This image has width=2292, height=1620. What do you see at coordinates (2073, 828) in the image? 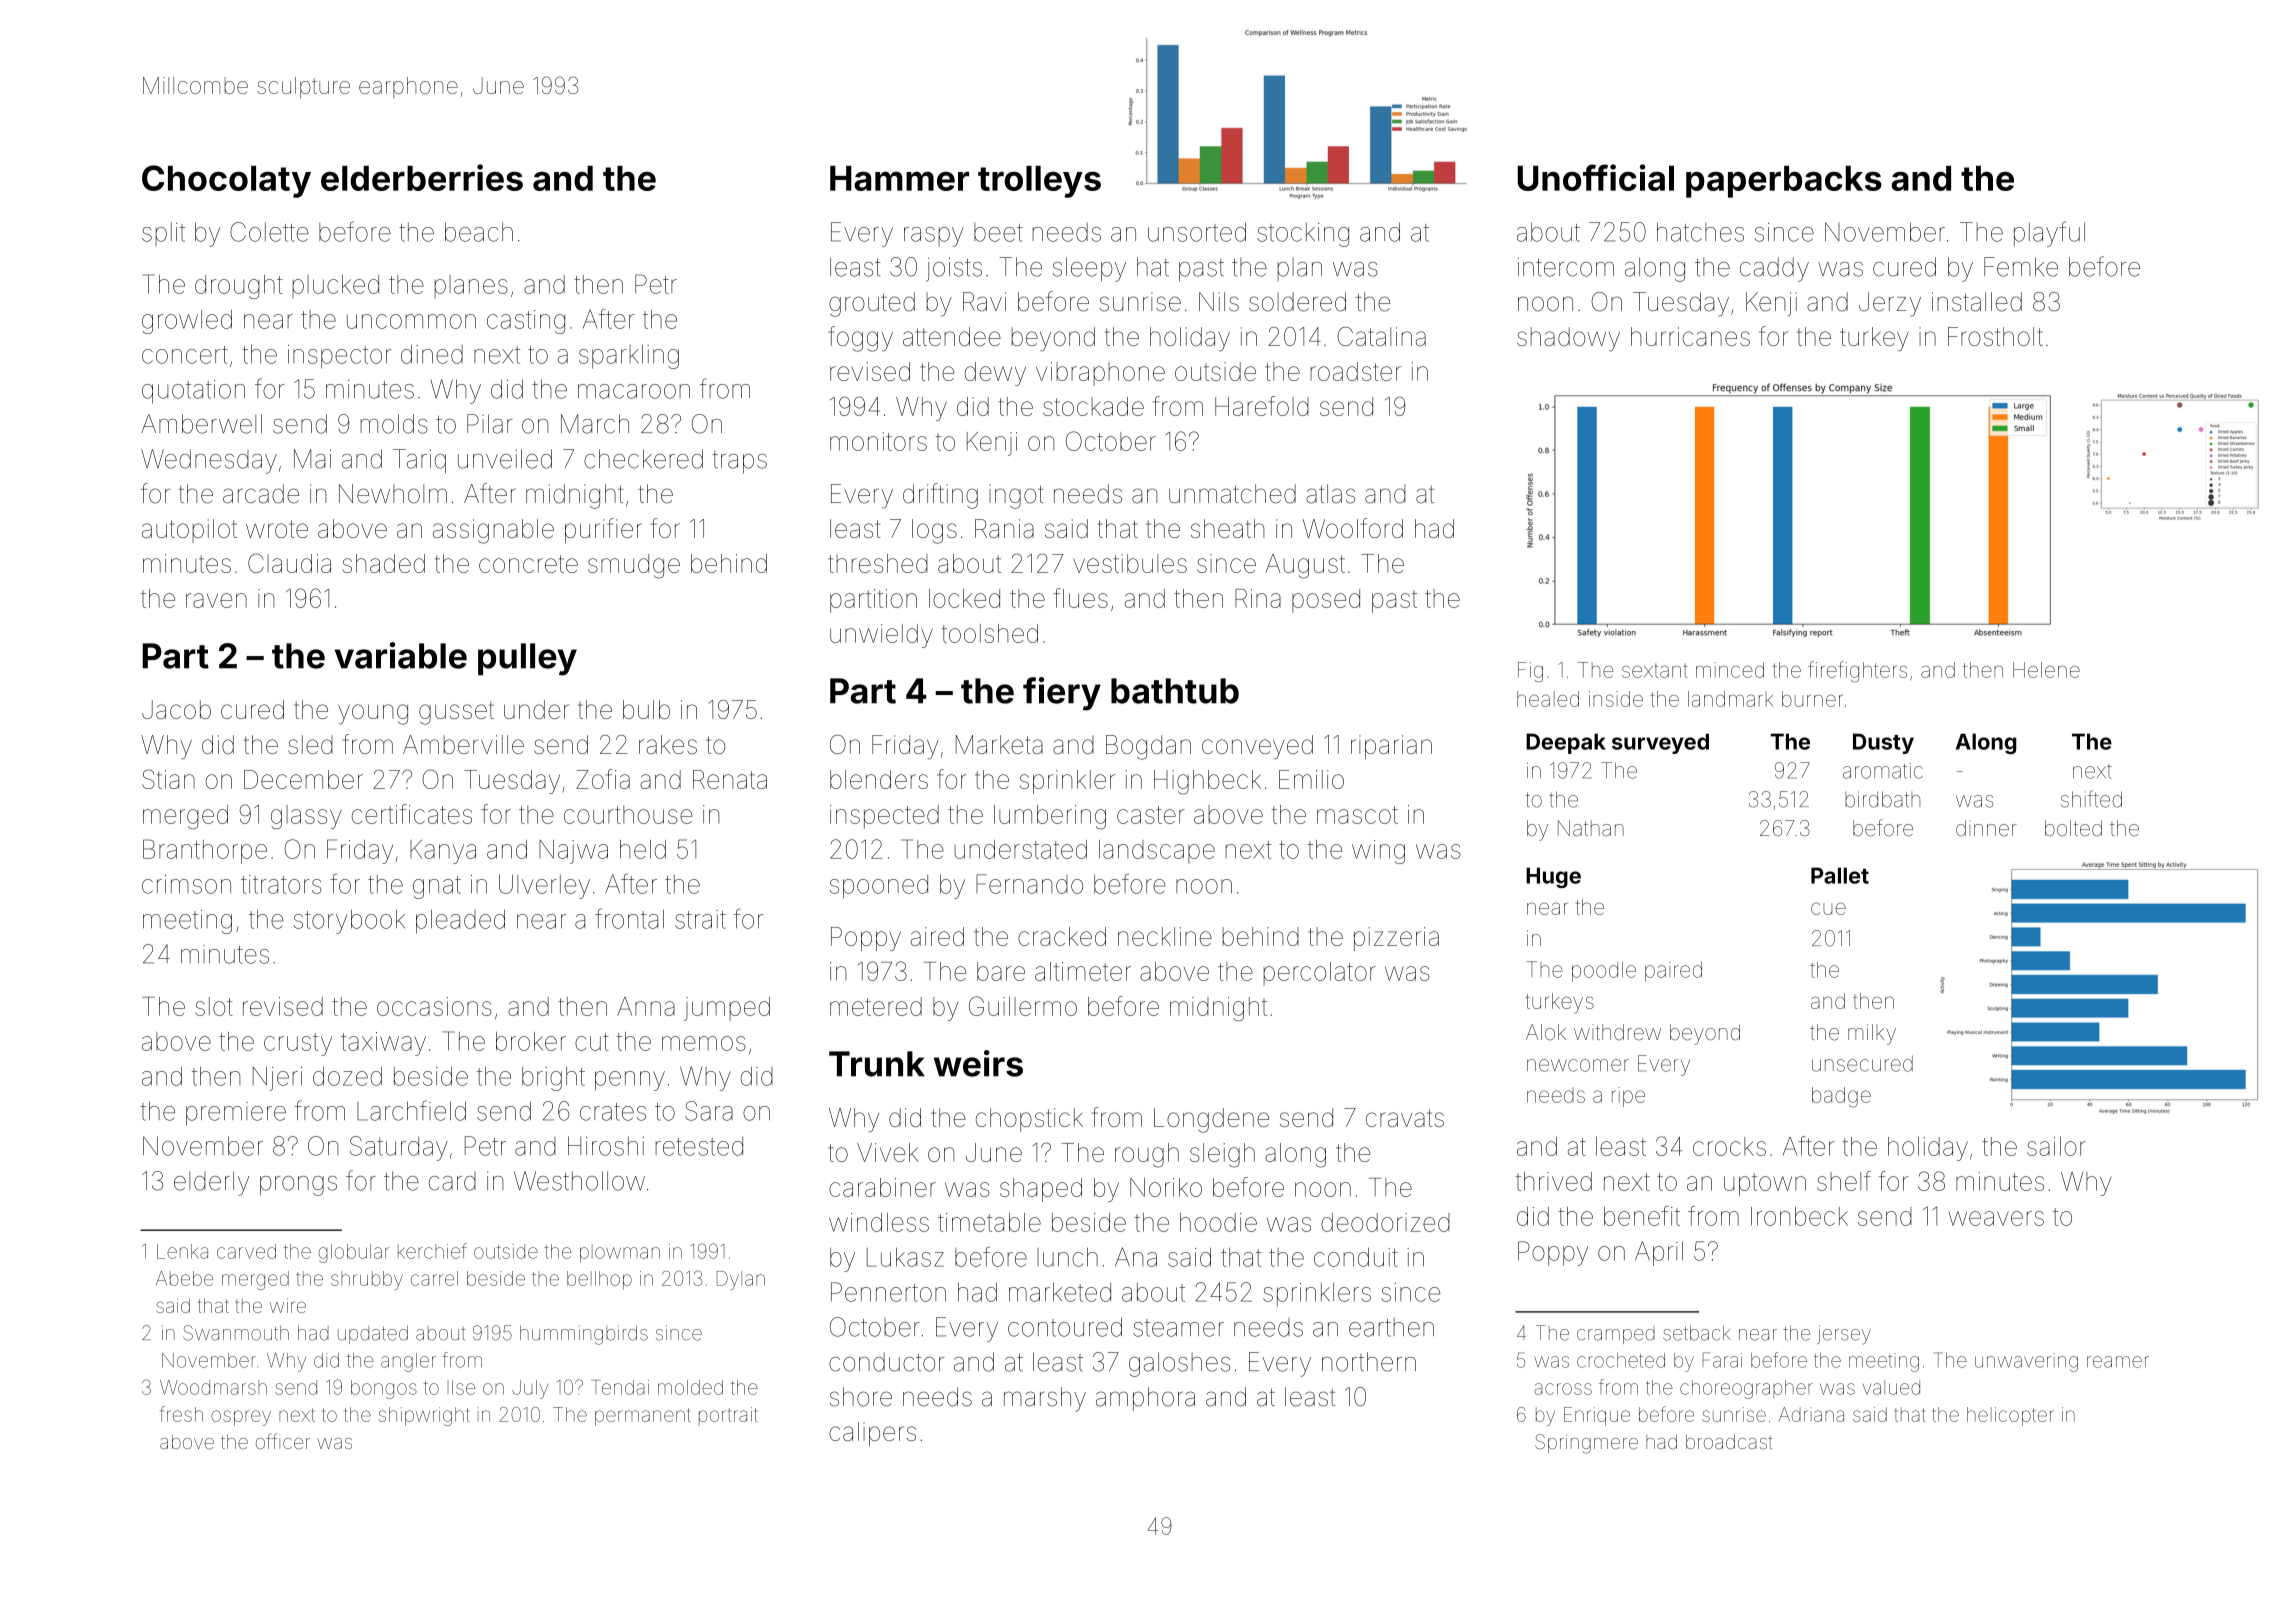
I see `bolted` at bounding box center [2073, 828].
